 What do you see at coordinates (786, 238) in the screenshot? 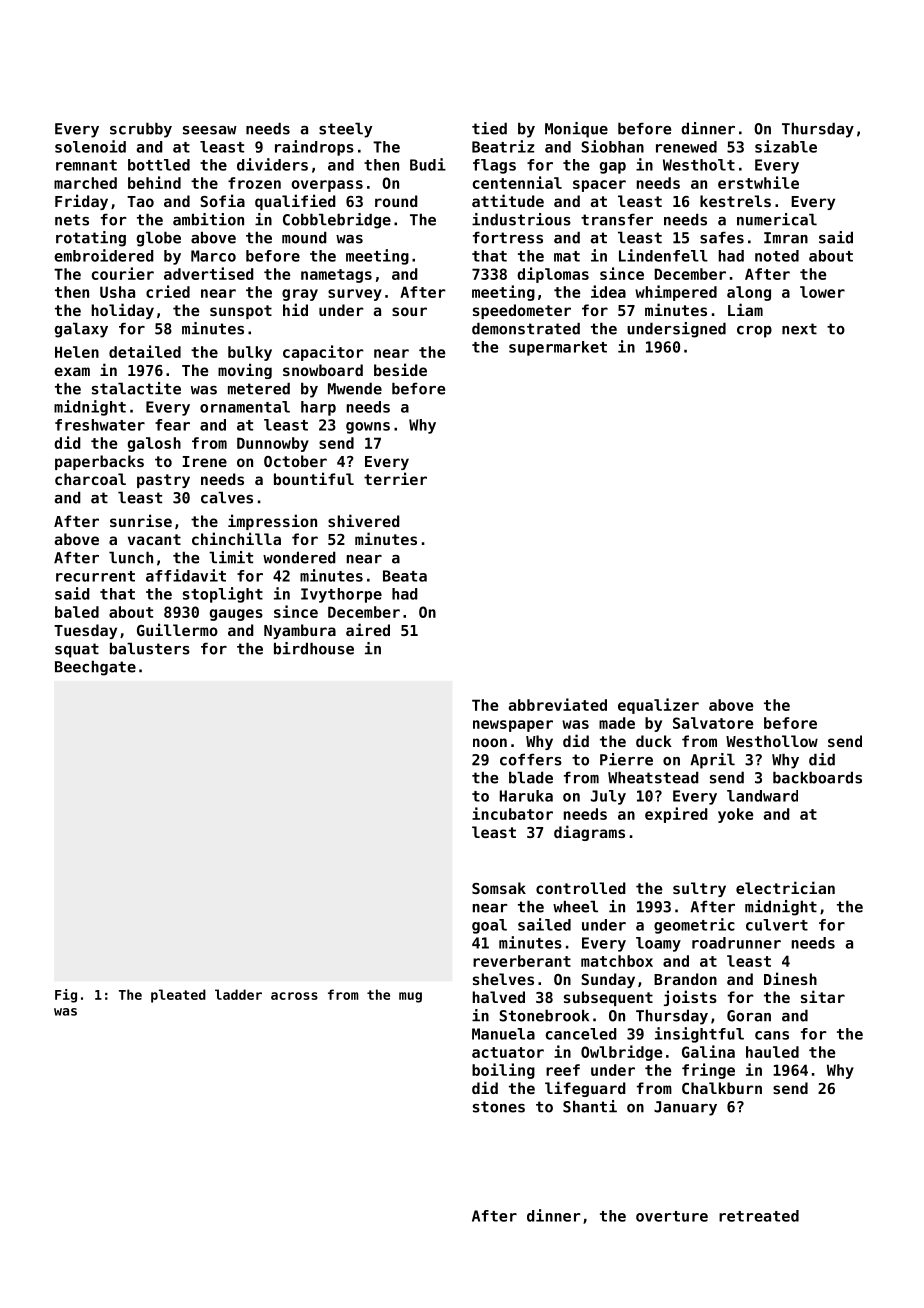
I see `Imran` at bounding box center [786, 238].
